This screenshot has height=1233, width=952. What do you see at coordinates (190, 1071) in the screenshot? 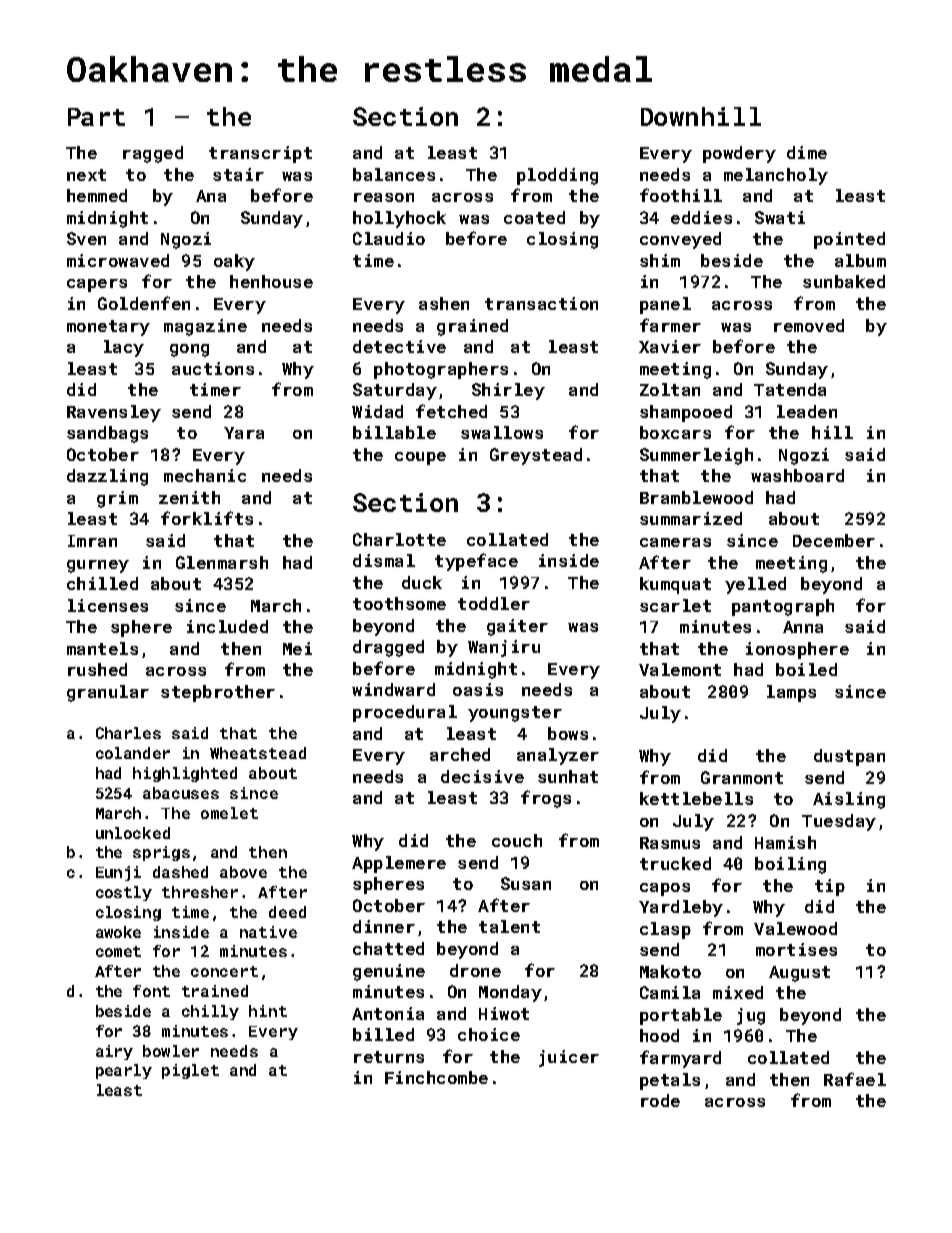
I see `piglet` at bounding box center [190, 1071].
